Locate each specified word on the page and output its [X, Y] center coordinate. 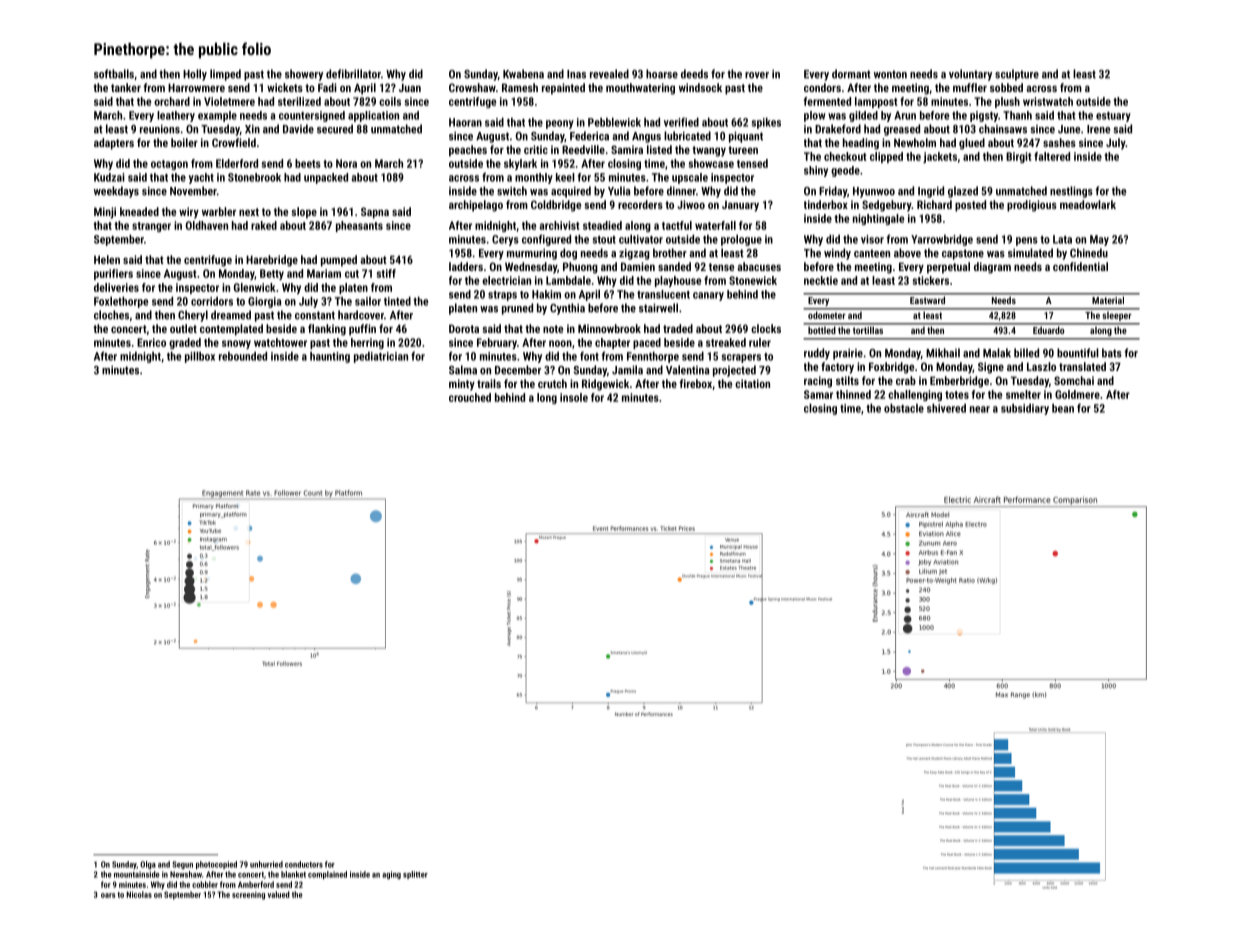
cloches [111, 315]
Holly [195, 75]
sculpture [1017, 75]
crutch [552, 383]
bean [1063, 408]
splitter [415, 875]
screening [248, 895]
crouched [470, 397]
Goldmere [1077, 394]
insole [574, 397]
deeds [694, 74]
